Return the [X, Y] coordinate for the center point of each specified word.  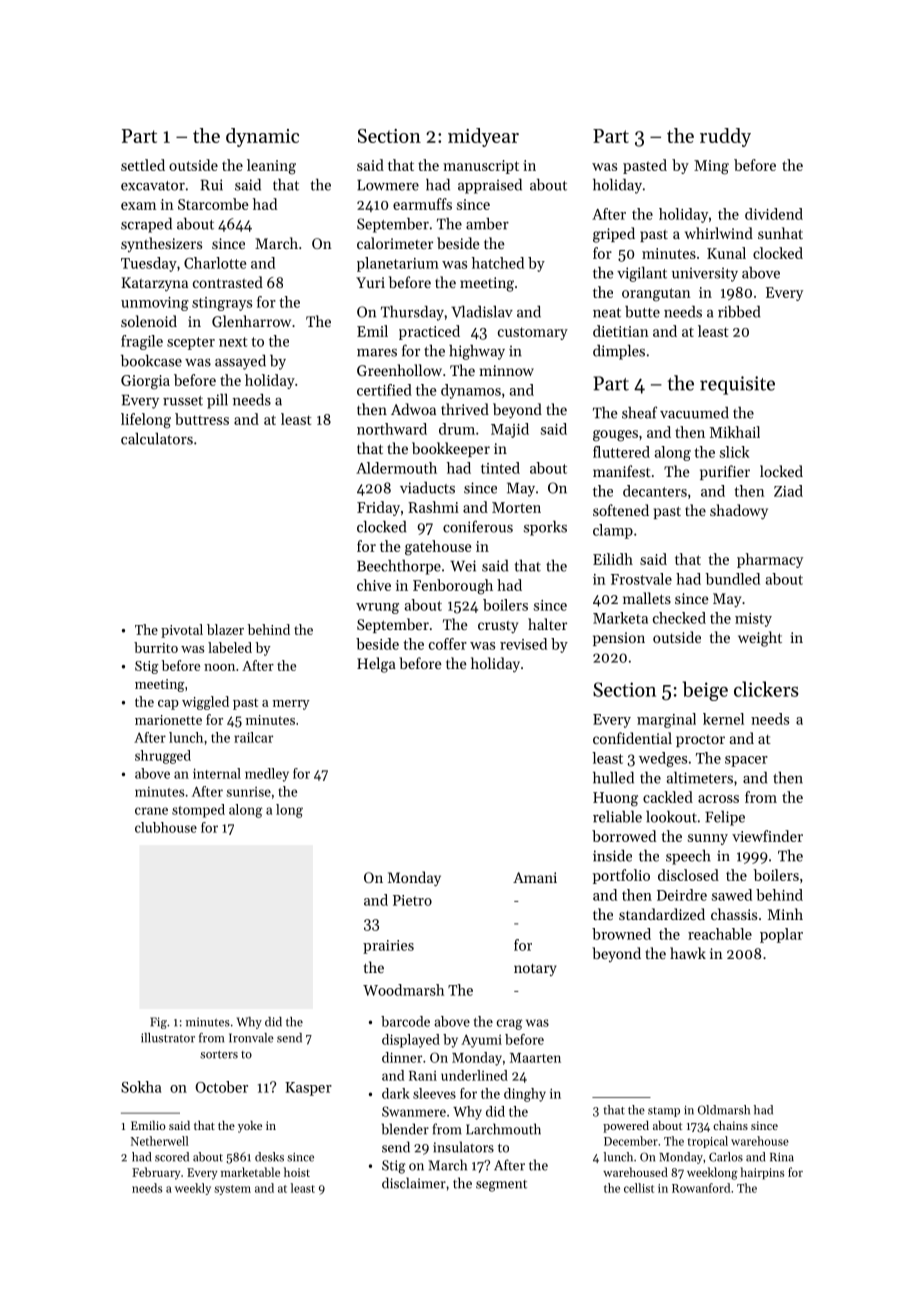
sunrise [249, 792]
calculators [157, 439]
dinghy [525, 1095]
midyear [483, 137]
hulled [613, 778]
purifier [725, 472]
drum [457, 429]
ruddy [725, 137]
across [718, 799]
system [232, 1190]
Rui [212, 185]
